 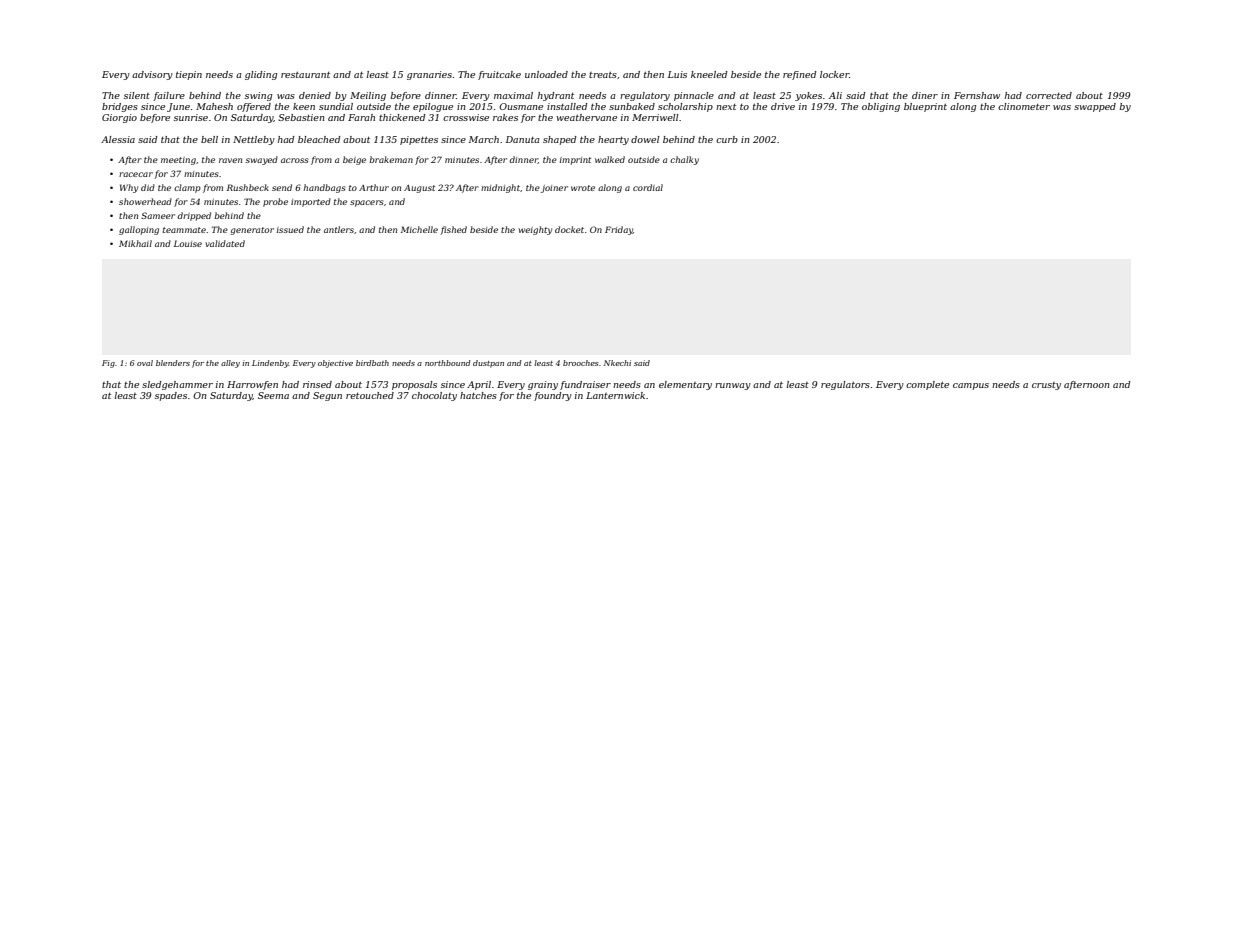 I want to click on dowel, so click(x=645, y=139).
